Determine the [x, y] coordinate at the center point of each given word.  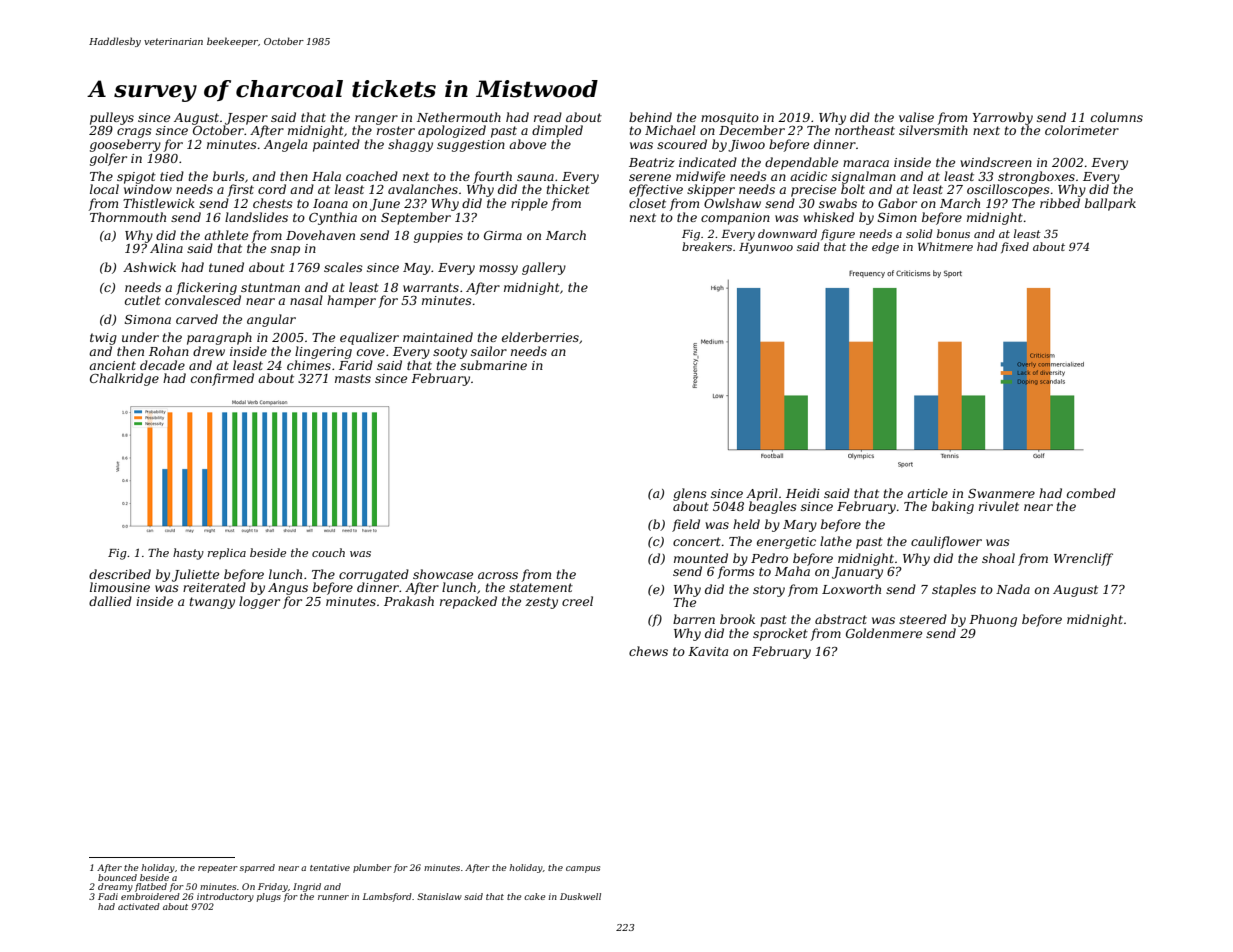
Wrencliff [1083, 559]
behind [650, 117]
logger [259, 602]
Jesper [246, 119]
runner [333, 897]
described [120, 574]
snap [285, 251]
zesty [541, 603]
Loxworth [851, 589]
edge [885, 248]
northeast [865, 130]
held [746, 524]
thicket [568, 189]
